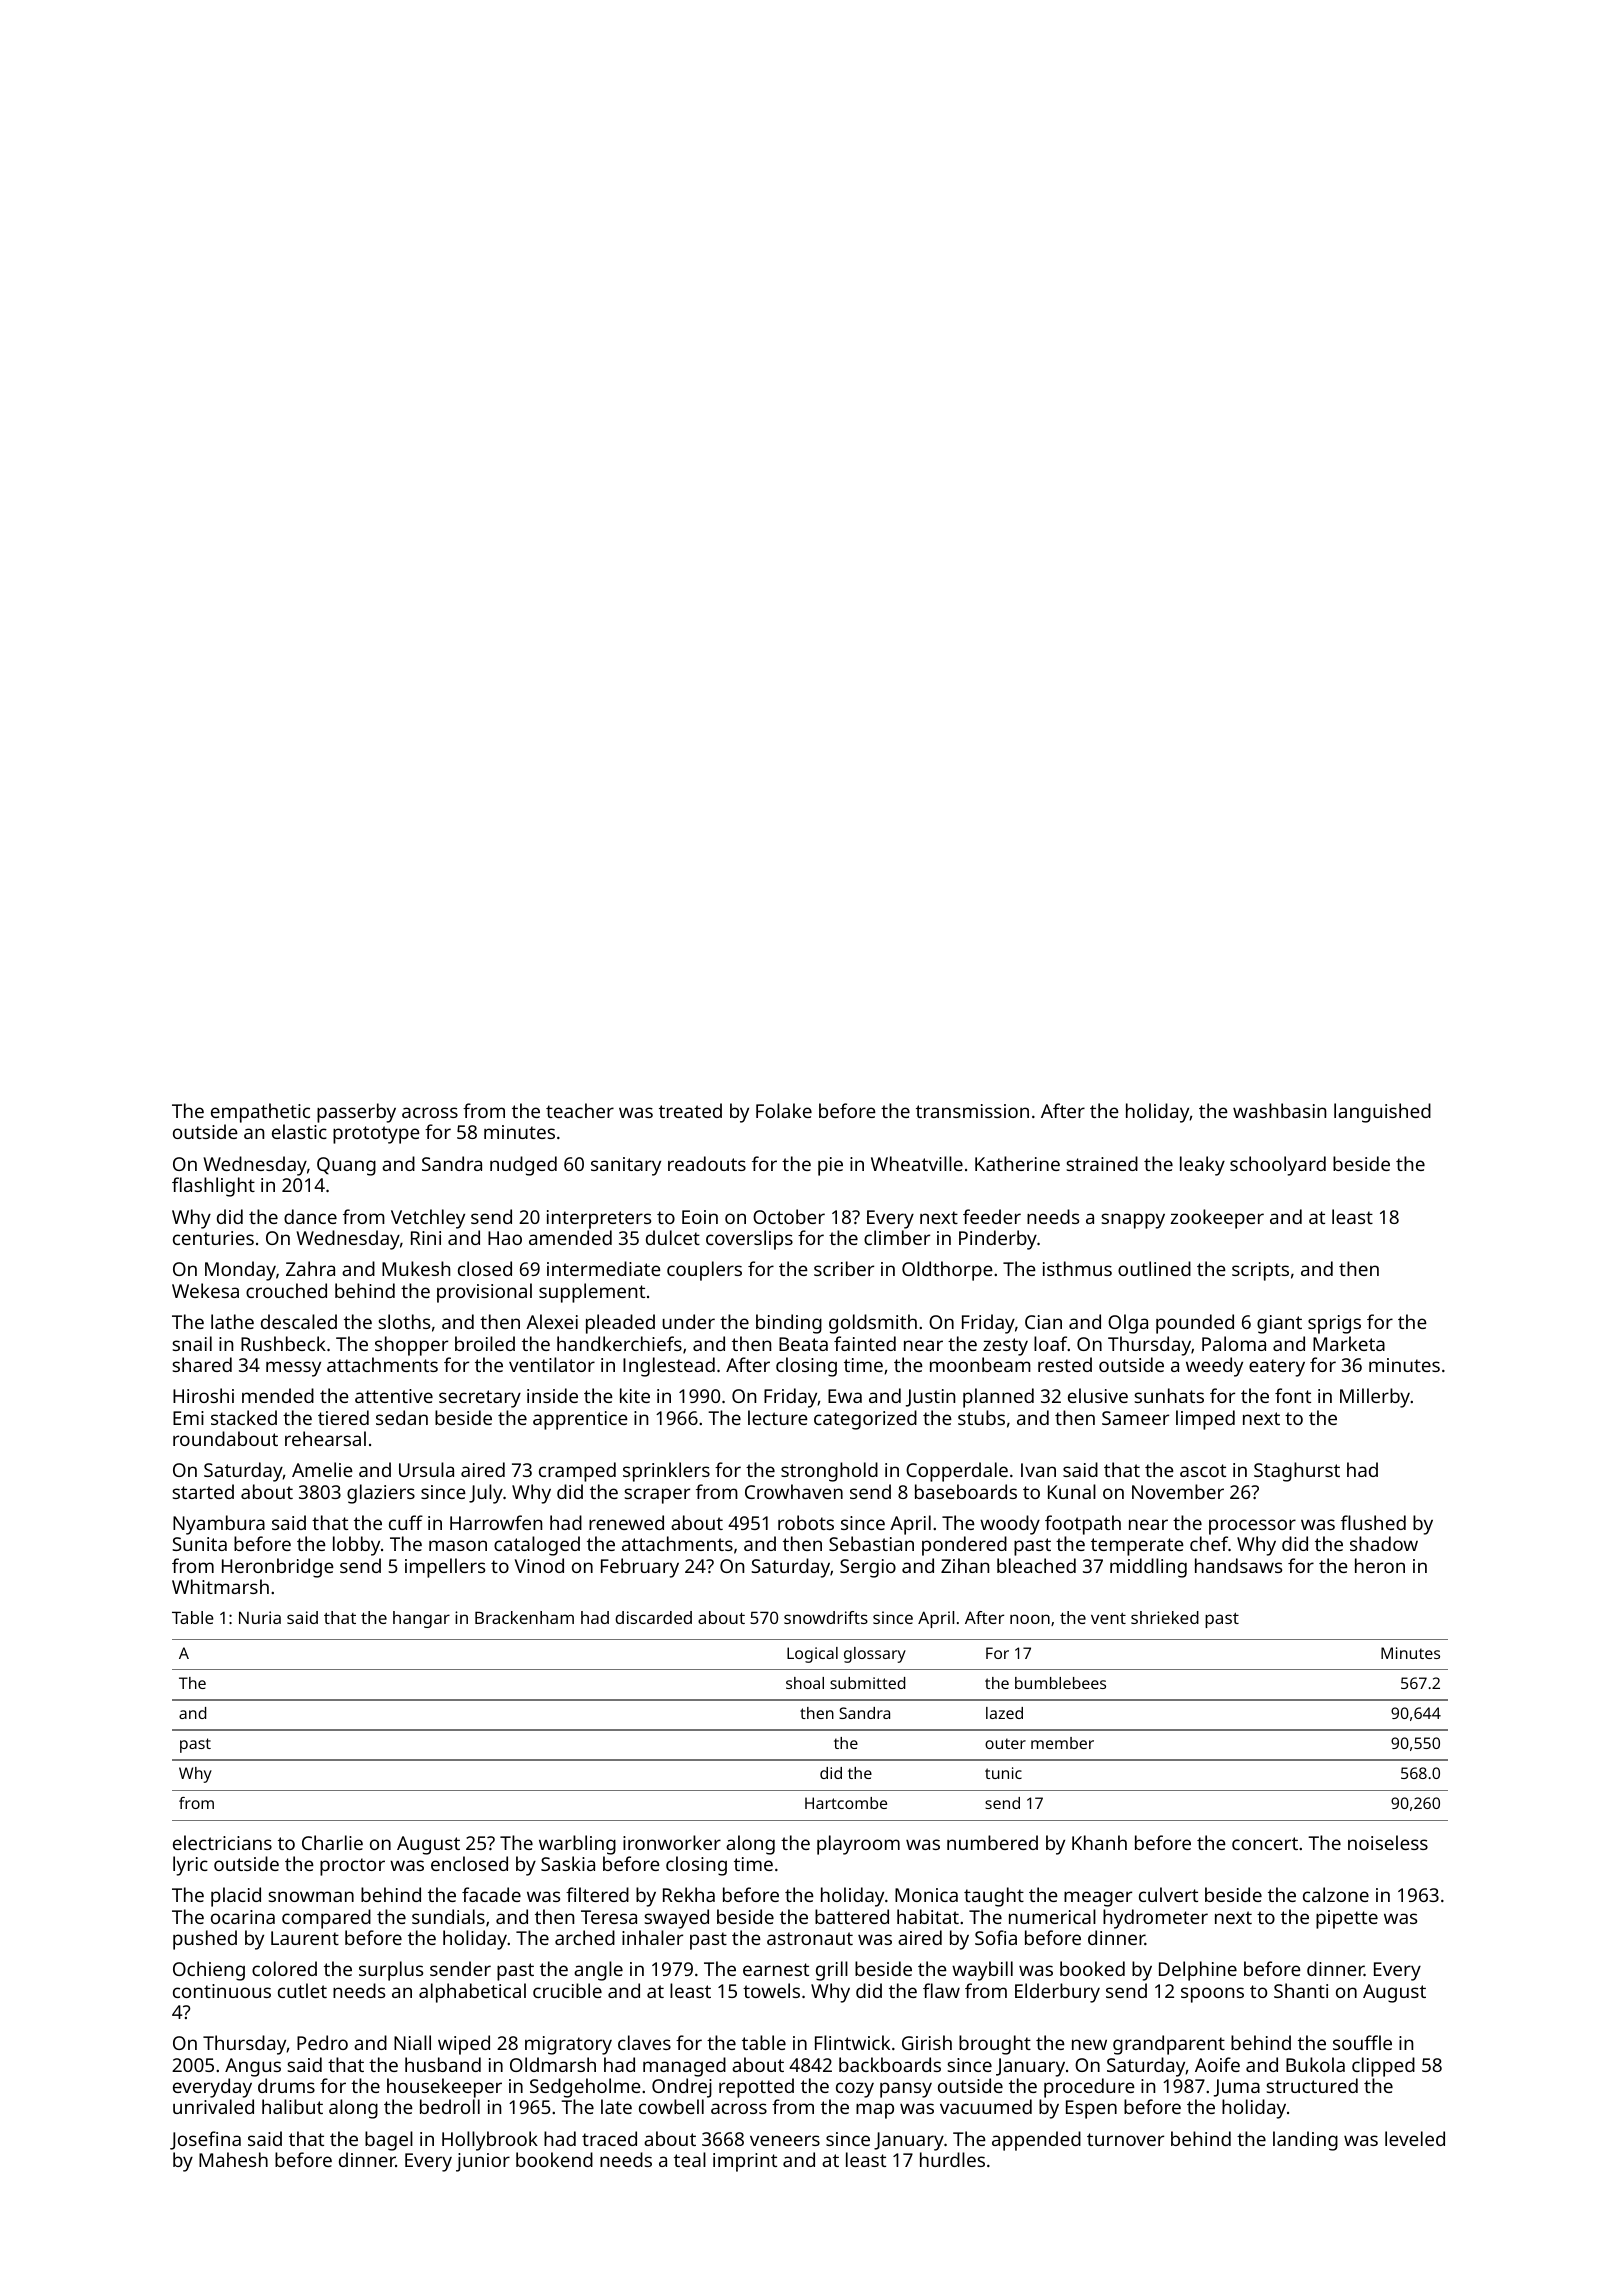 The width and height of the document is (1620, 2292). I want to click on passerby, so click(356, 1113).
